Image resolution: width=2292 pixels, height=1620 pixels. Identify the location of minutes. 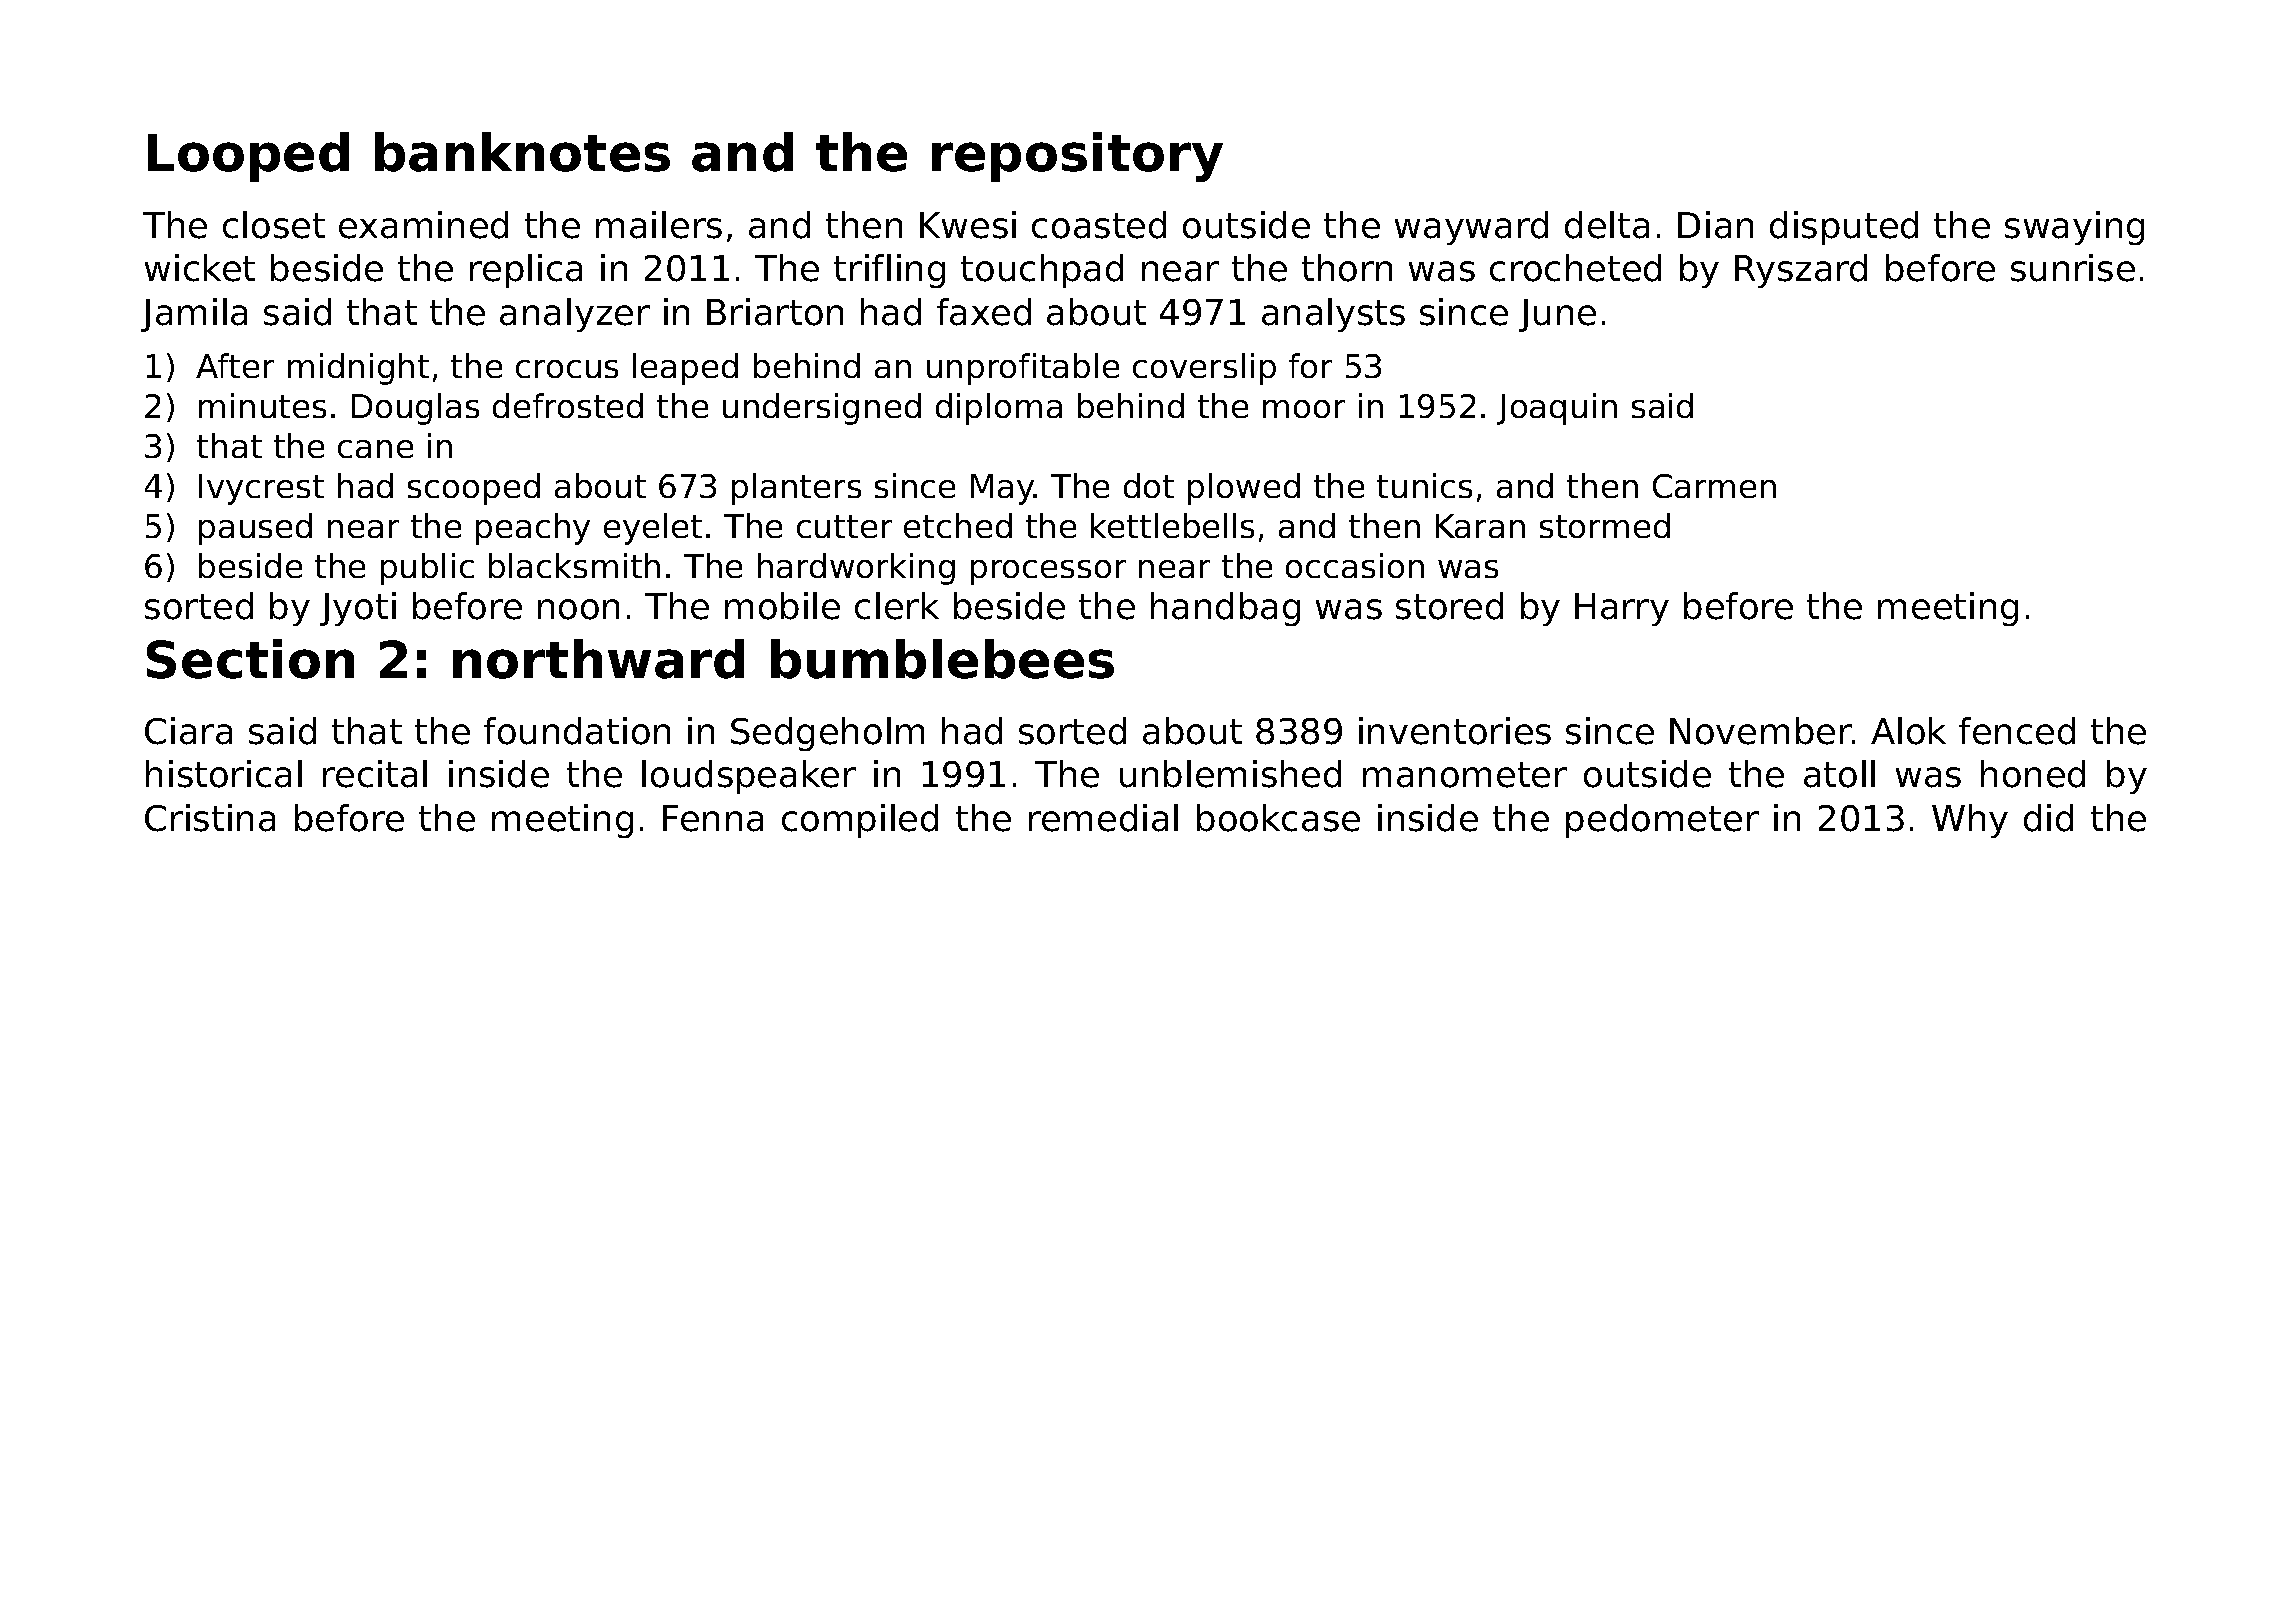
(262, 405).
